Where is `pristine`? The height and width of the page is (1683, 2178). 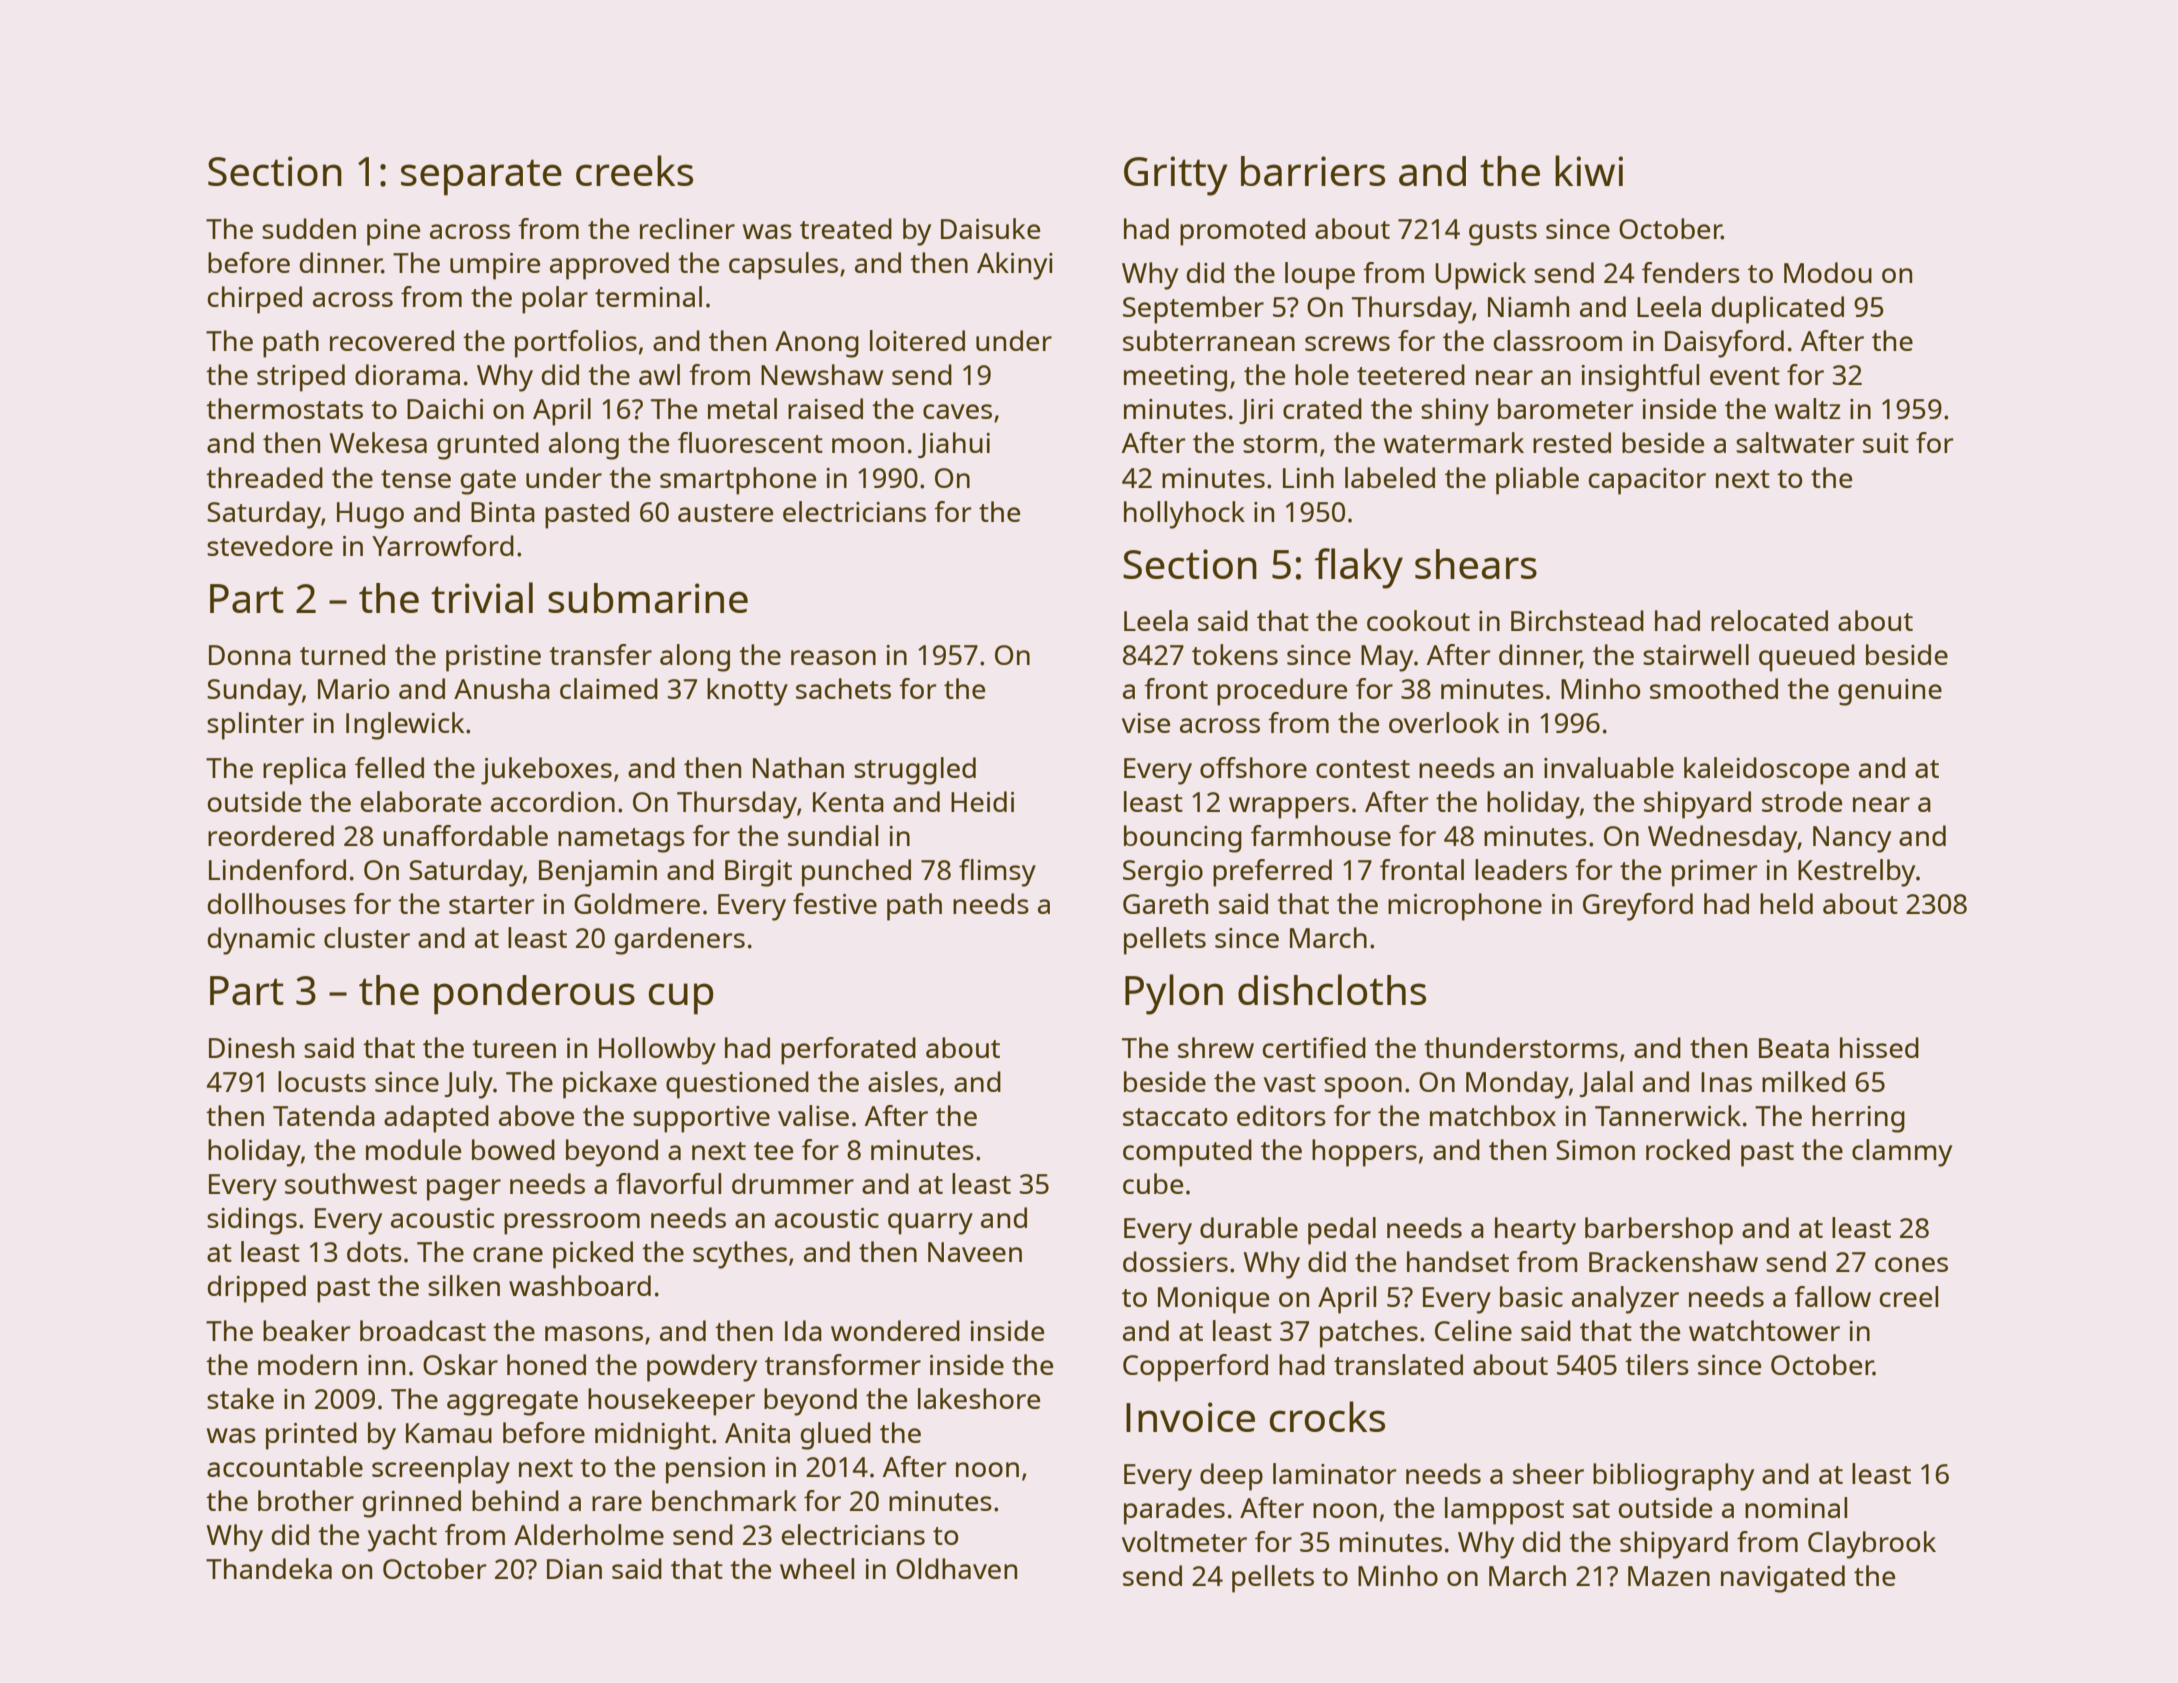
pristine is located at coordinates (493, 658).
